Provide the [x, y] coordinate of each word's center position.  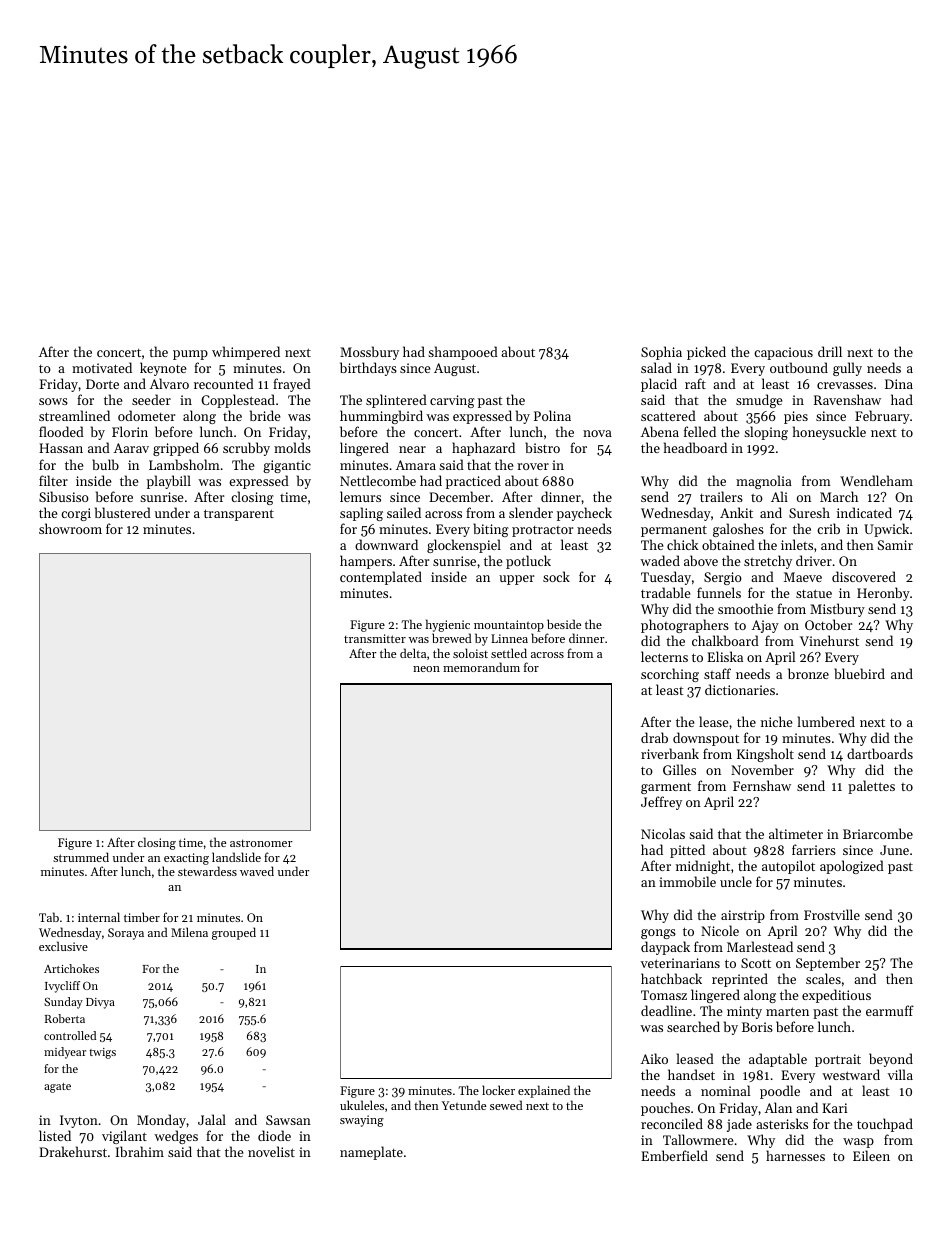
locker [498, 1090]
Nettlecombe [378, 480]
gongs [658, 934]
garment [666, 788]
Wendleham [876, 480]
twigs [102, 1053]
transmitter [375, 638]
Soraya [126, 934]
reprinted [740, 980]
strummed [81, 857]
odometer [146, 415]
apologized [852, 867]
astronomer [261, 843]
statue [814, 593]
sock [556, 576]
